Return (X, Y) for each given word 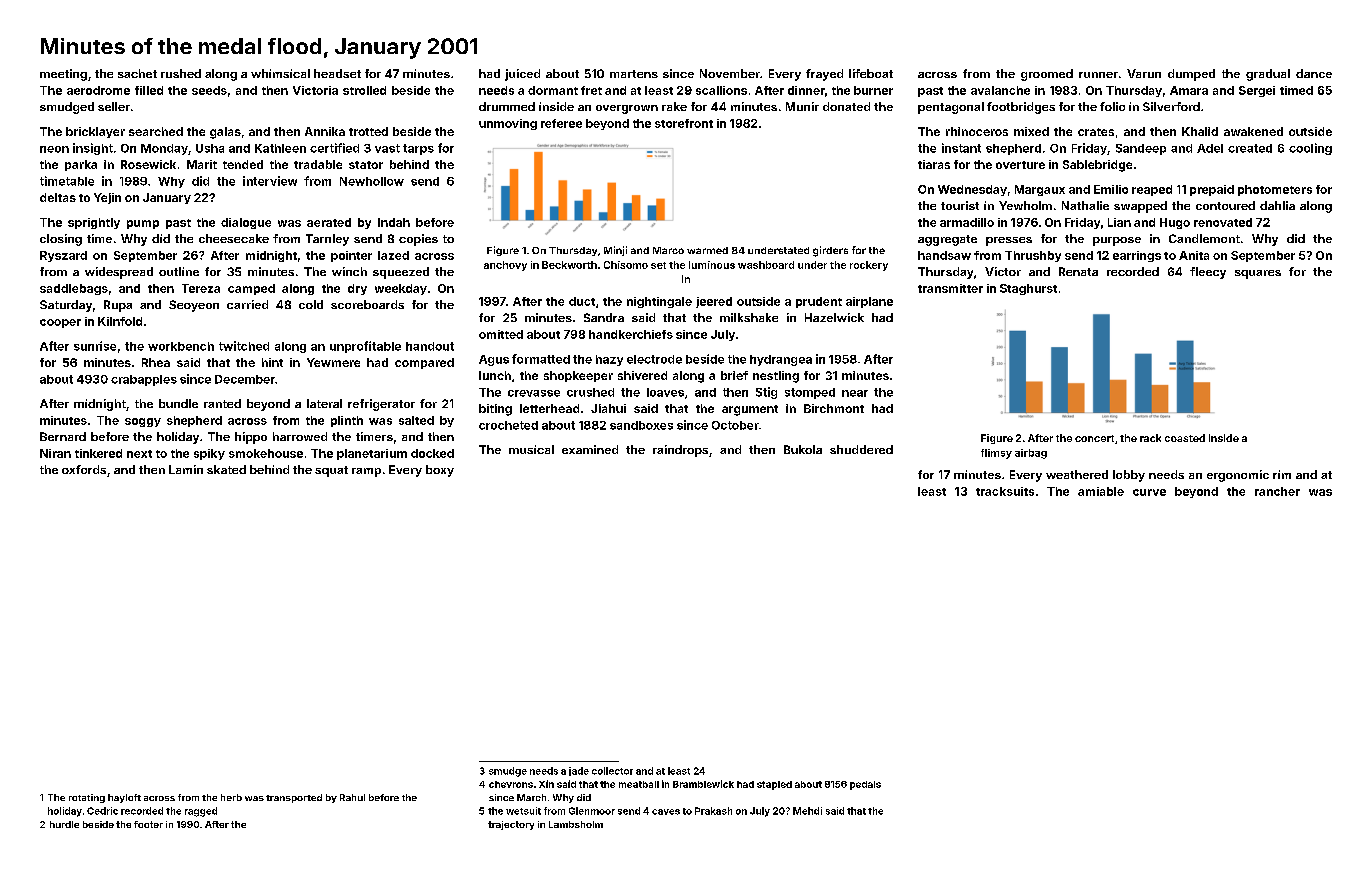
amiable (1101, 491)
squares (1258, 274)
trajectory (511, 825)
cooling (1310, 149)
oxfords (84, 469)
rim (1282, 474)
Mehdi (807, 811)
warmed (707, 250)
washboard (766, 265)
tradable (318, 164)
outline (179, 271)
